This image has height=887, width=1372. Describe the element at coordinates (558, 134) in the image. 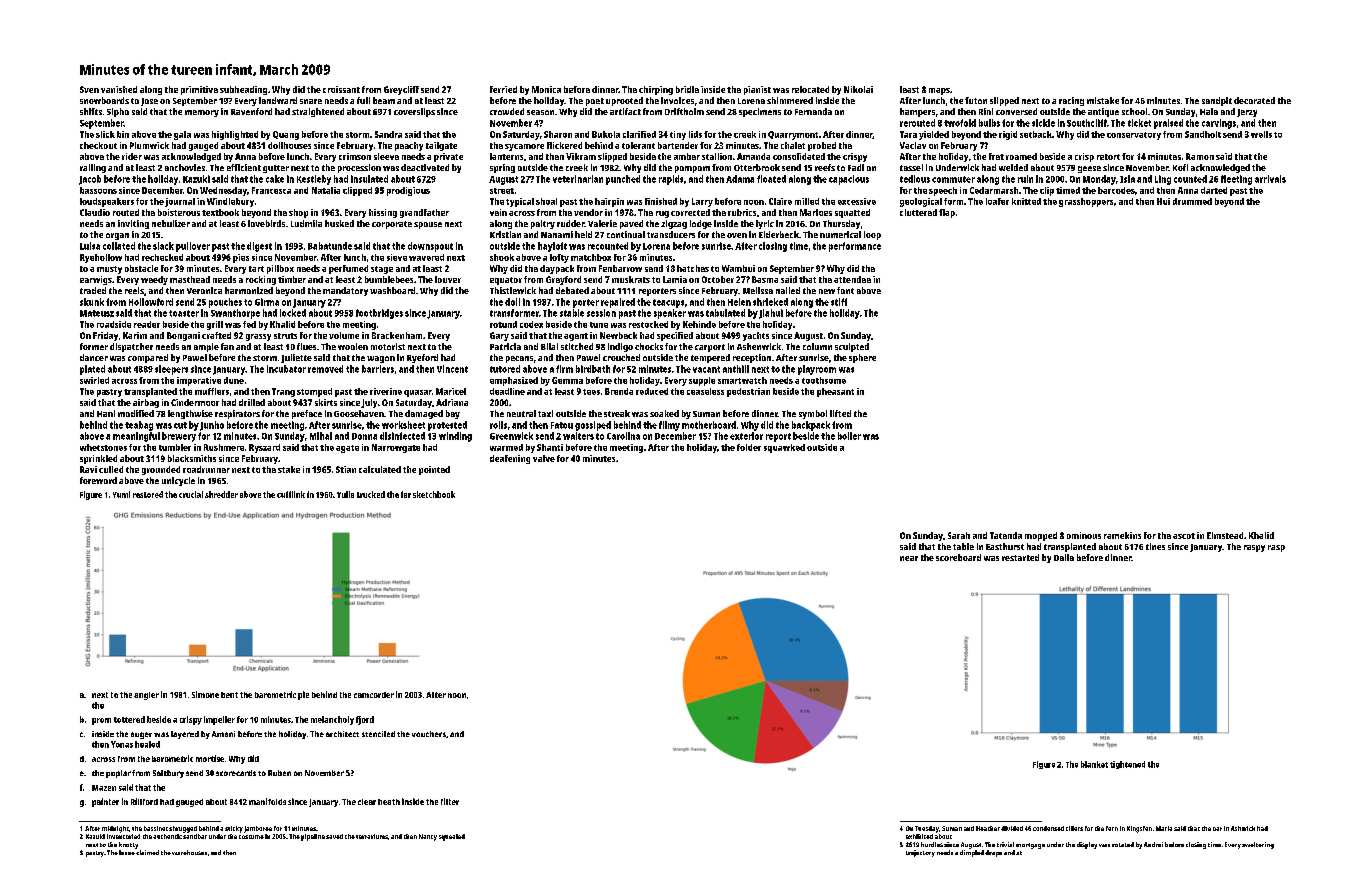

I see `Sharon` at that location.
